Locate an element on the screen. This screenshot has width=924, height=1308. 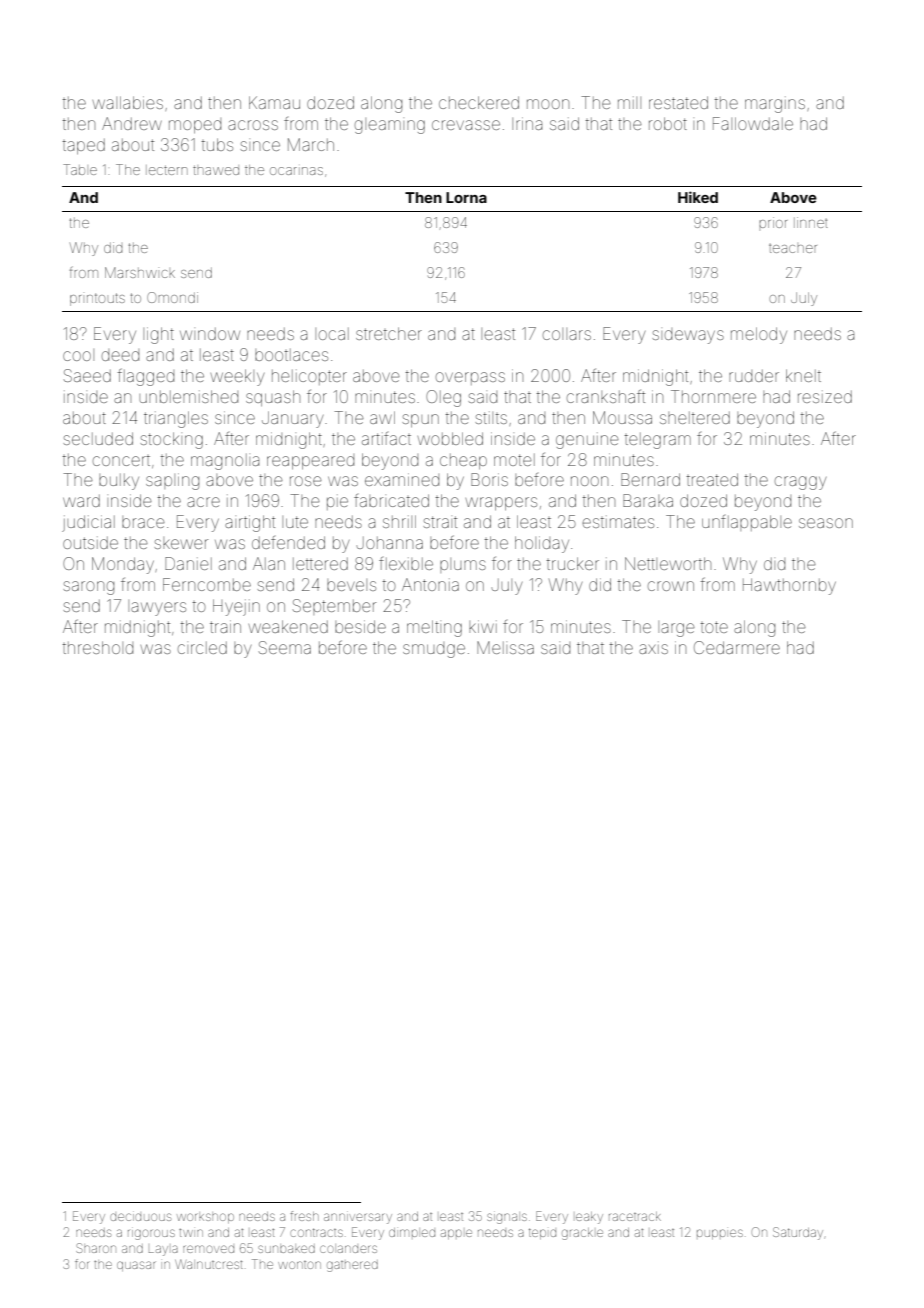
anniversary is located at coordinates (358, 1218).
